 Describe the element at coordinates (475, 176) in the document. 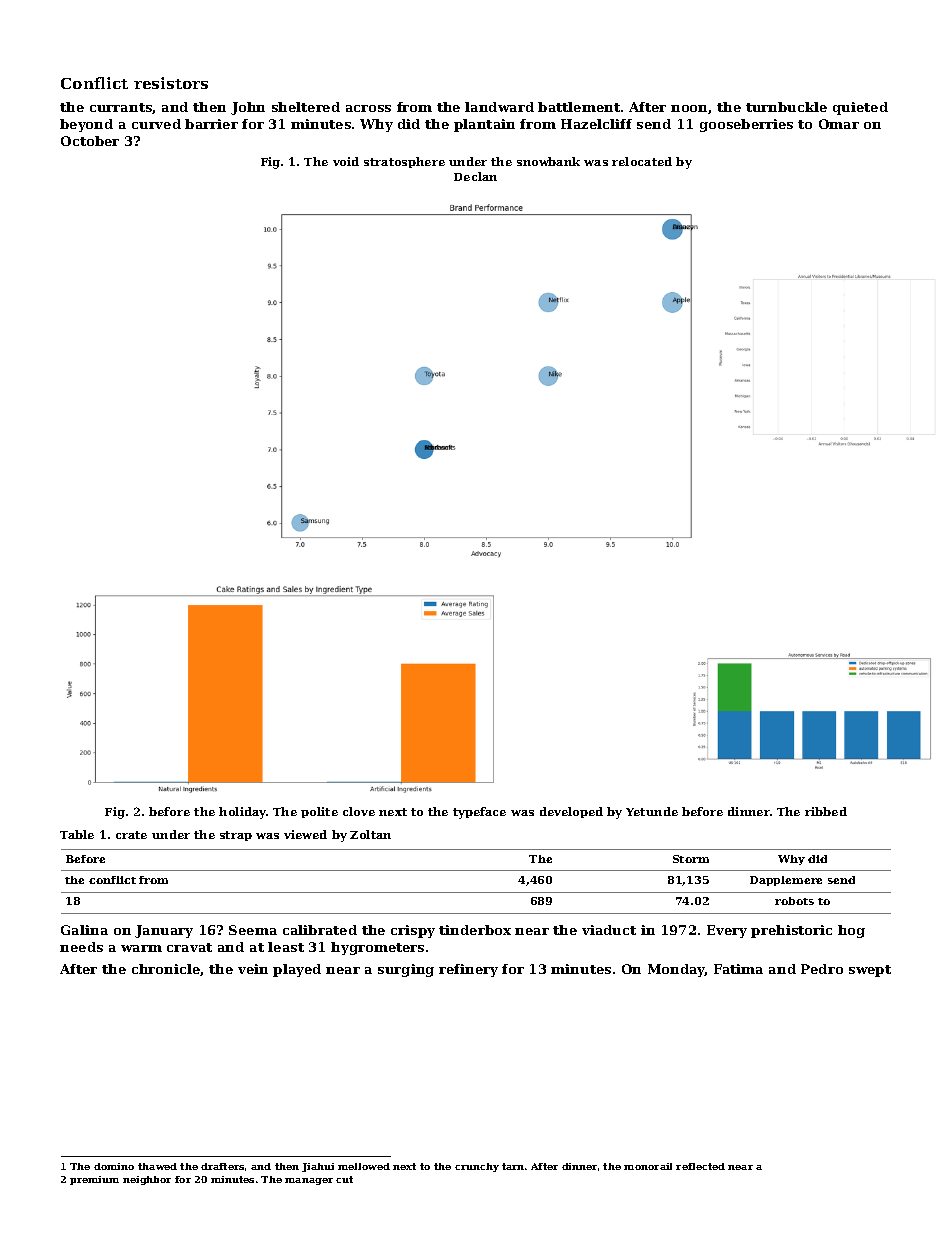

I see `Declan` at that location.
